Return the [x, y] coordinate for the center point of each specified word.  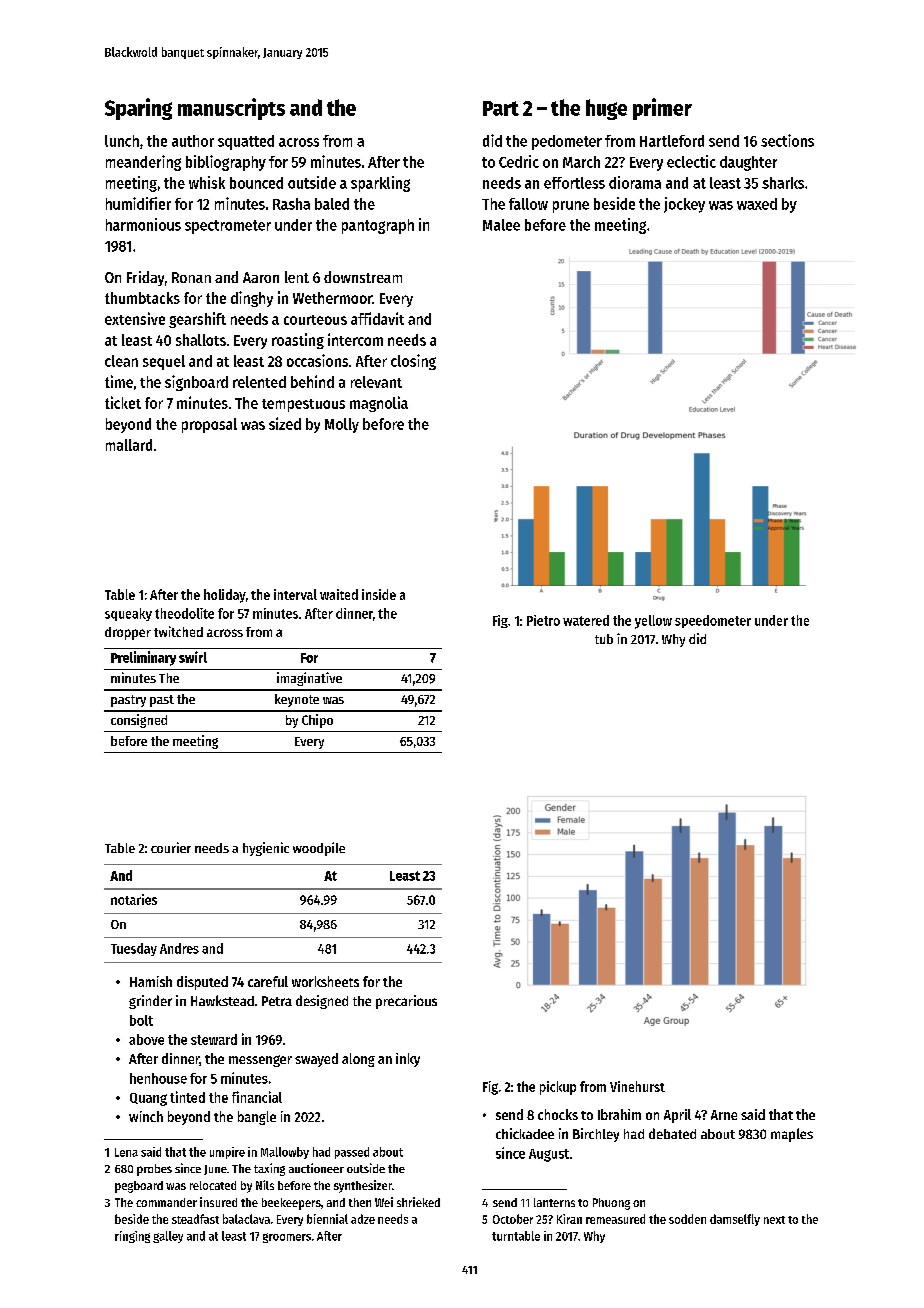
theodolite [184, 613]
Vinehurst [637, 1086]
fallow [528, 204]
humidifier [138, 203]
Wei [384, 1202]
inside [379, 594]
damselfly [735, 1220]
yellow [653, 622]
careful [268, 981]
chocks [558, 1114]
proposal [209, 425]
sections [787, 140]
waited [339, 594]
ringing [132, 1237]
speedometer [713, 621]
